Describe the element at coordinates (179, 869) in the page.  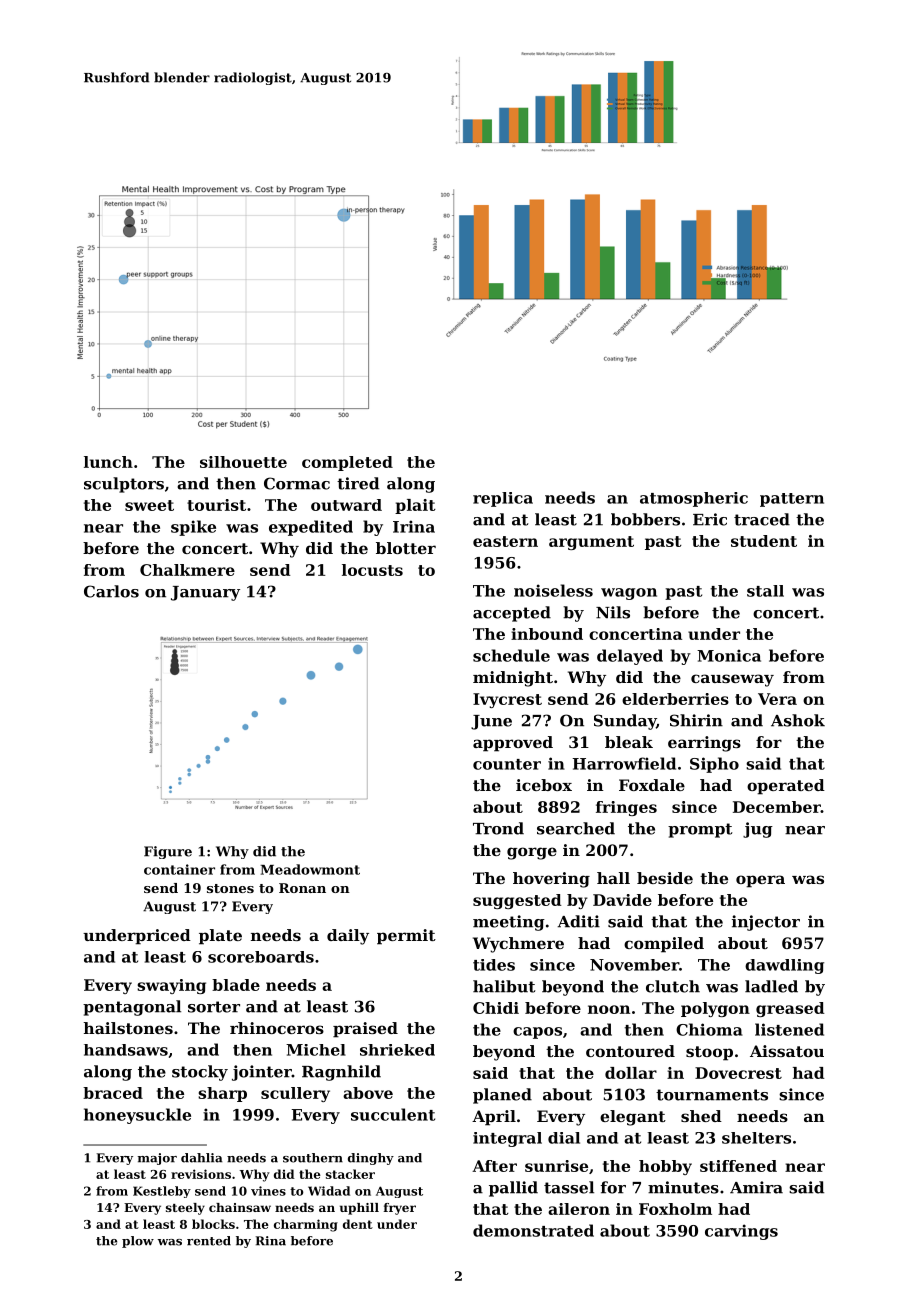
I see `container` at that location.
